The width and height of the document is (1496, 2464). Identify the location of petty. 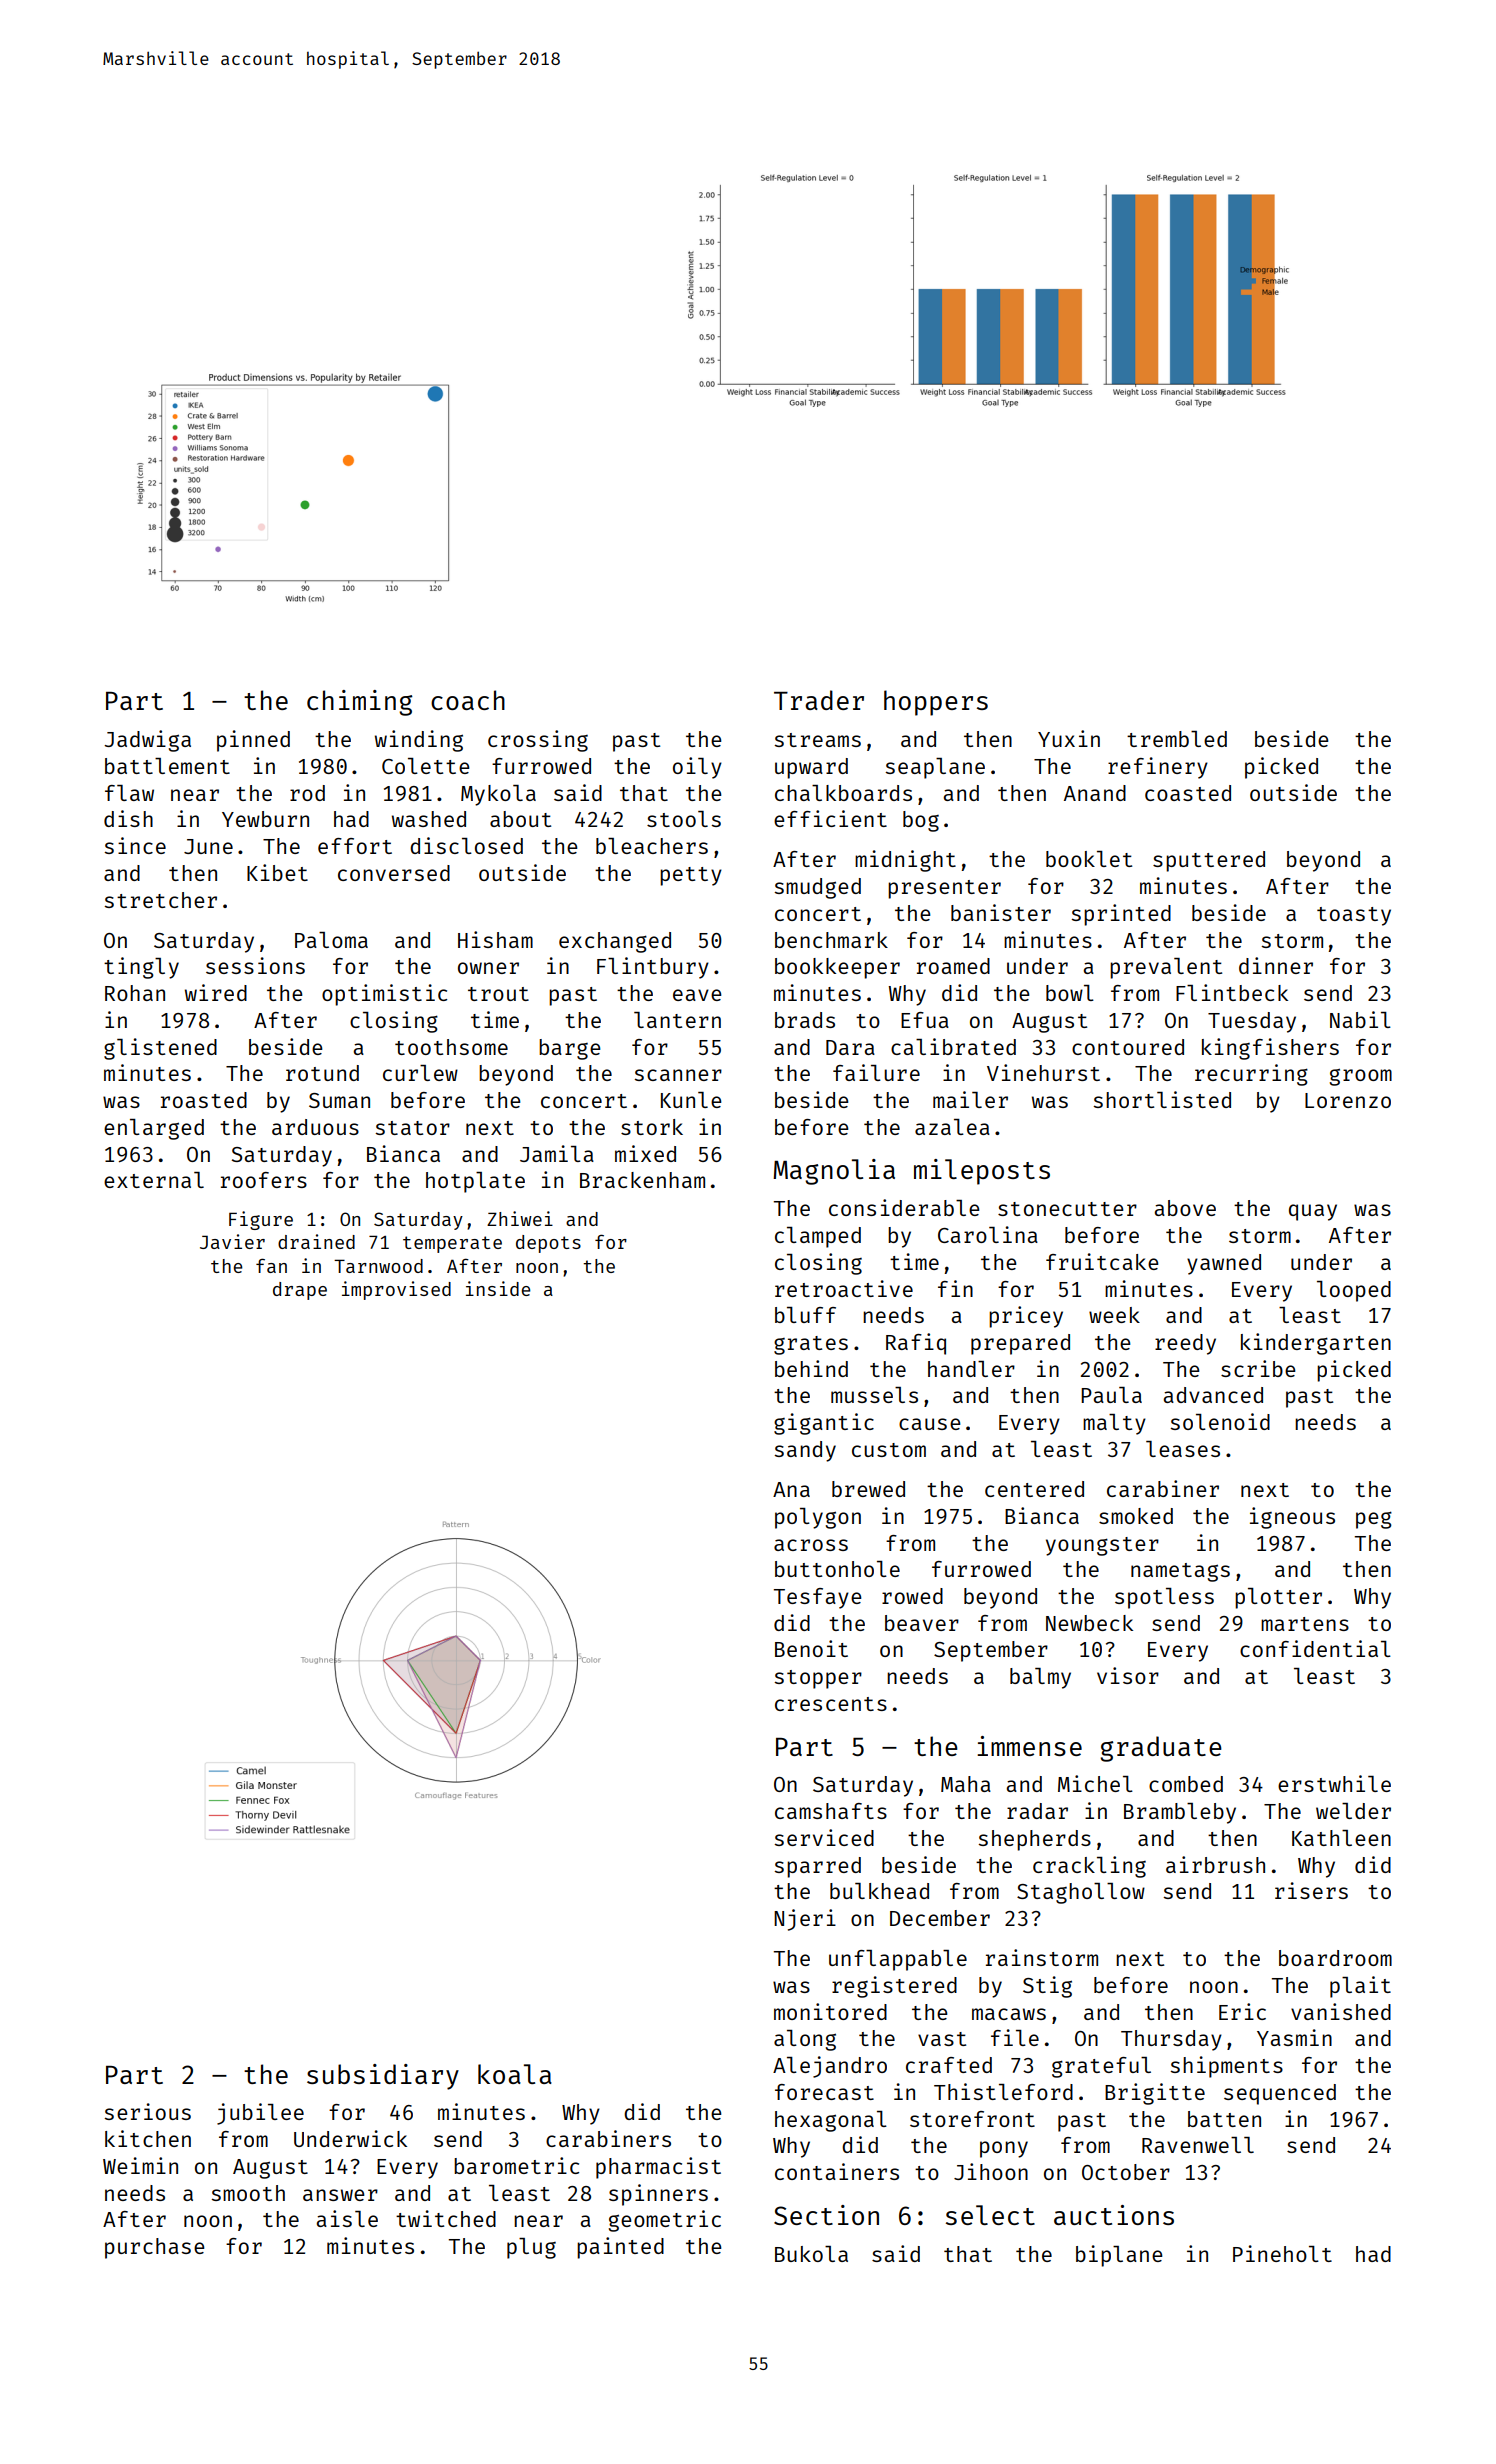
(691, 876).
